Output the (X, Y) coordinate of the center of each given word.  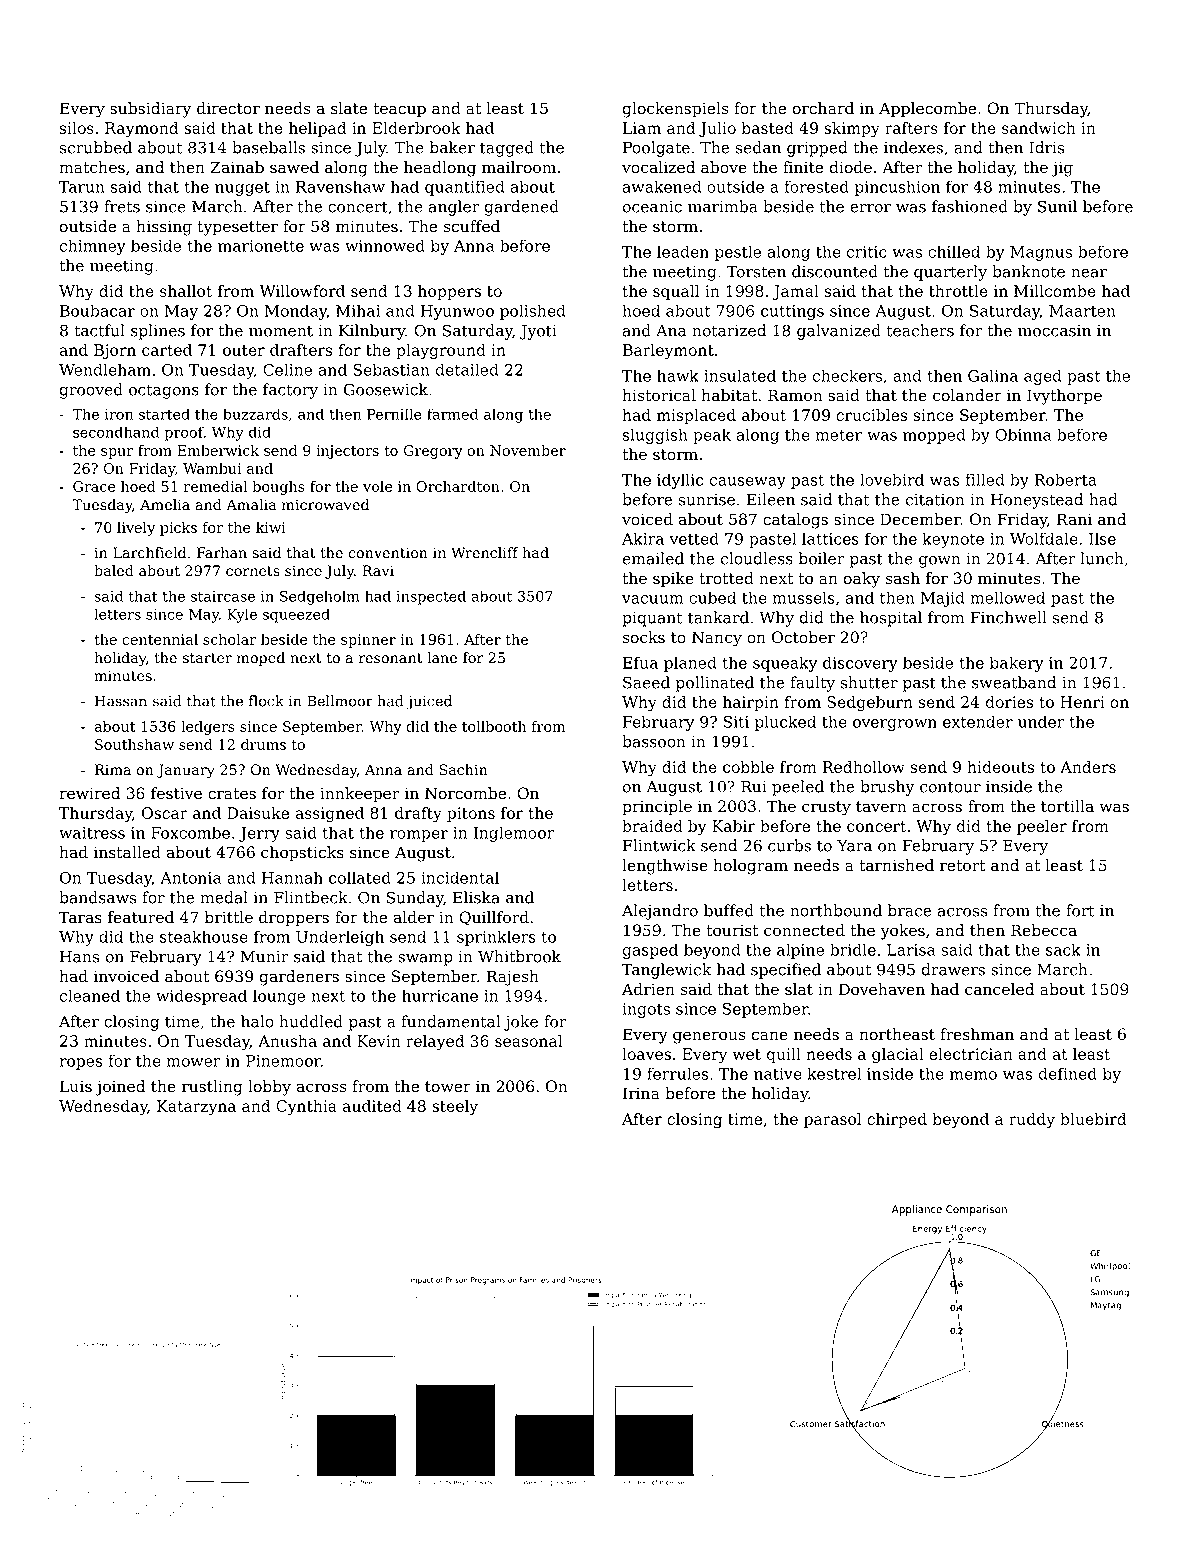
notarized (729, 330)
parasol (832, 1120)
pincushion (897, 188)
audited (372, 1106)
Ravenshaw (340, 186)
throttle (958, 291)
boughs (279, 487)
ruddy (1032, 1121)
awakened (662, 186)
